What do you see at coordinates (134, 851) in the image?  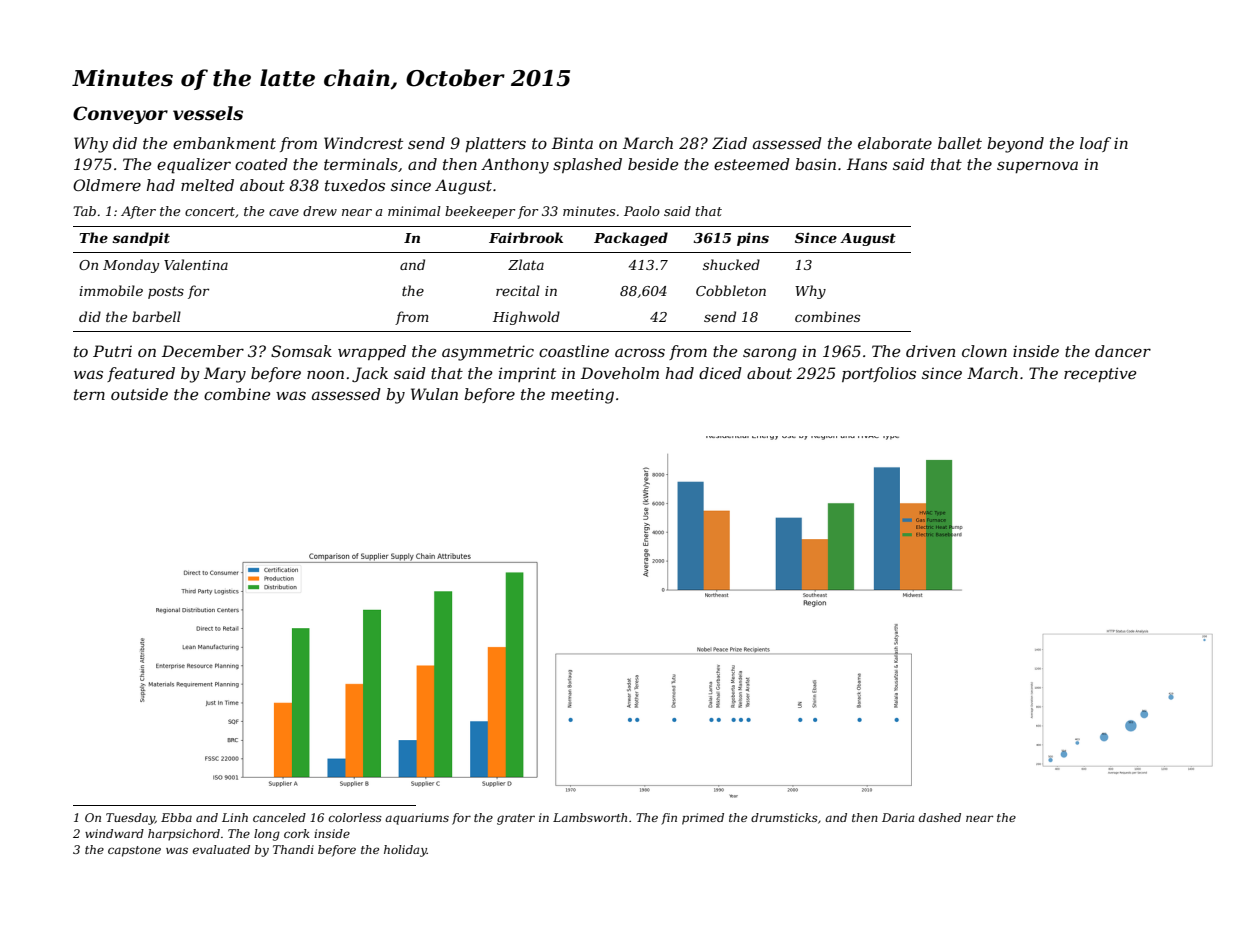 I see `capstone` at bounding box center [134, 851].
